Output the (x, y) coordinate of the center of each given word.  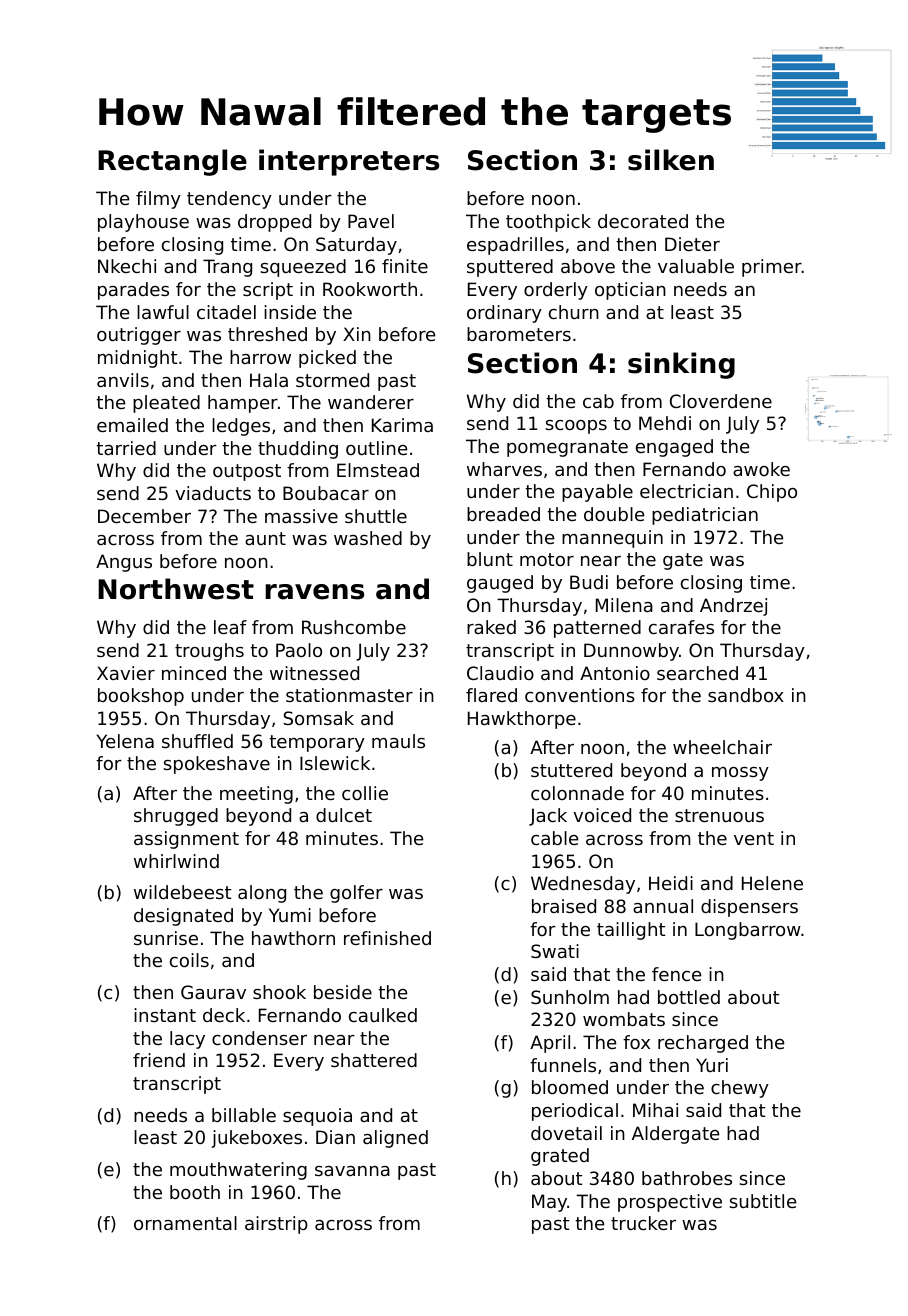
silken (671, 160)
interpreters (349, 162)
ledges (241, 427)
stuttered (571, 770)
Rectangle (172, 162)
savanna (352, 1171)
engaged (674, 448)
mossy (740, 774)
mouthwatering (238, 1171)
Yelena (125, 741)
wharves (504, 469)
